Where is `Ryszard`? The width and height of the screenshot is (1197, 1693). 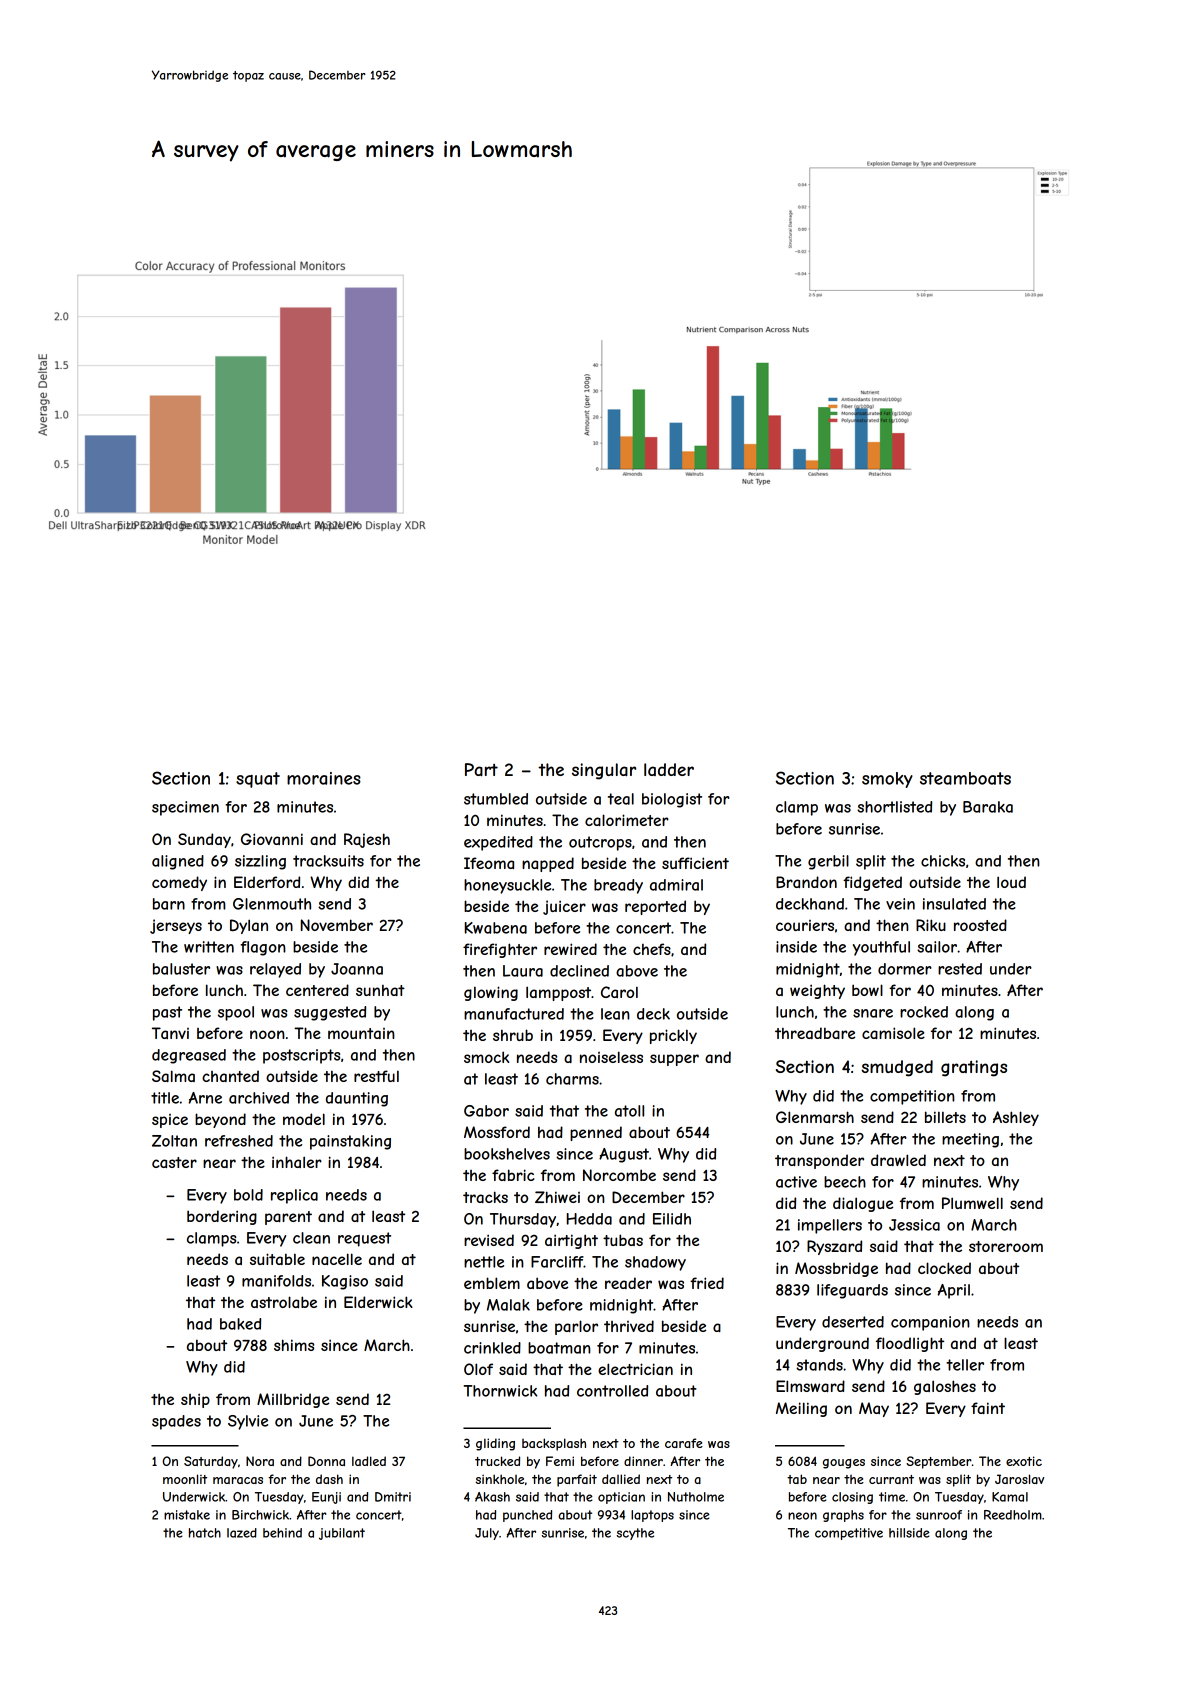 Ryszard is located at coordinates (834, 1247).
